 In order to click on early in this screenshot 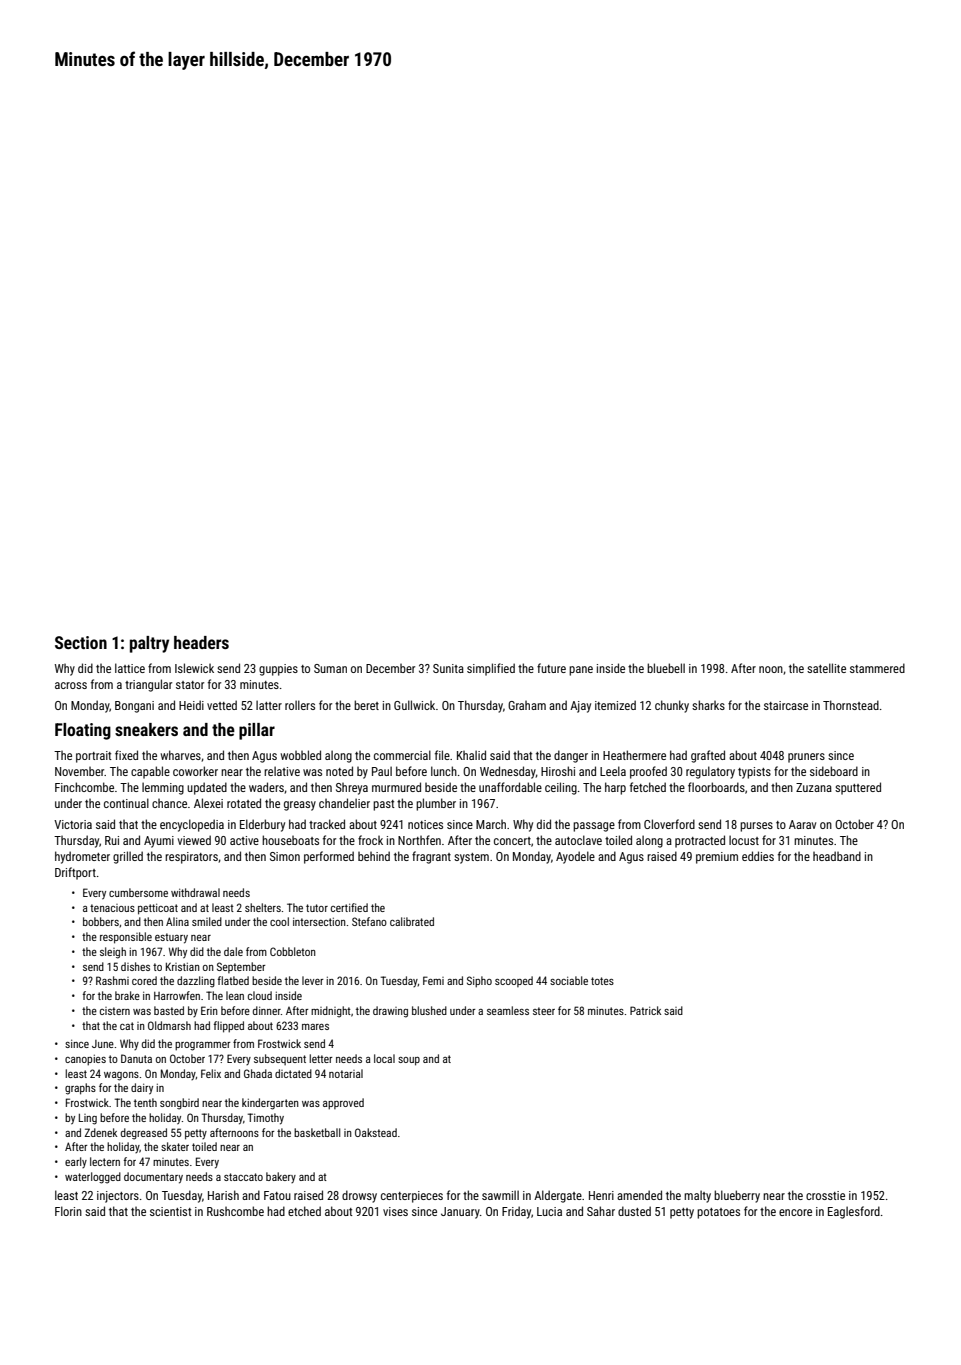, I will do `click(76, 1162)`.
